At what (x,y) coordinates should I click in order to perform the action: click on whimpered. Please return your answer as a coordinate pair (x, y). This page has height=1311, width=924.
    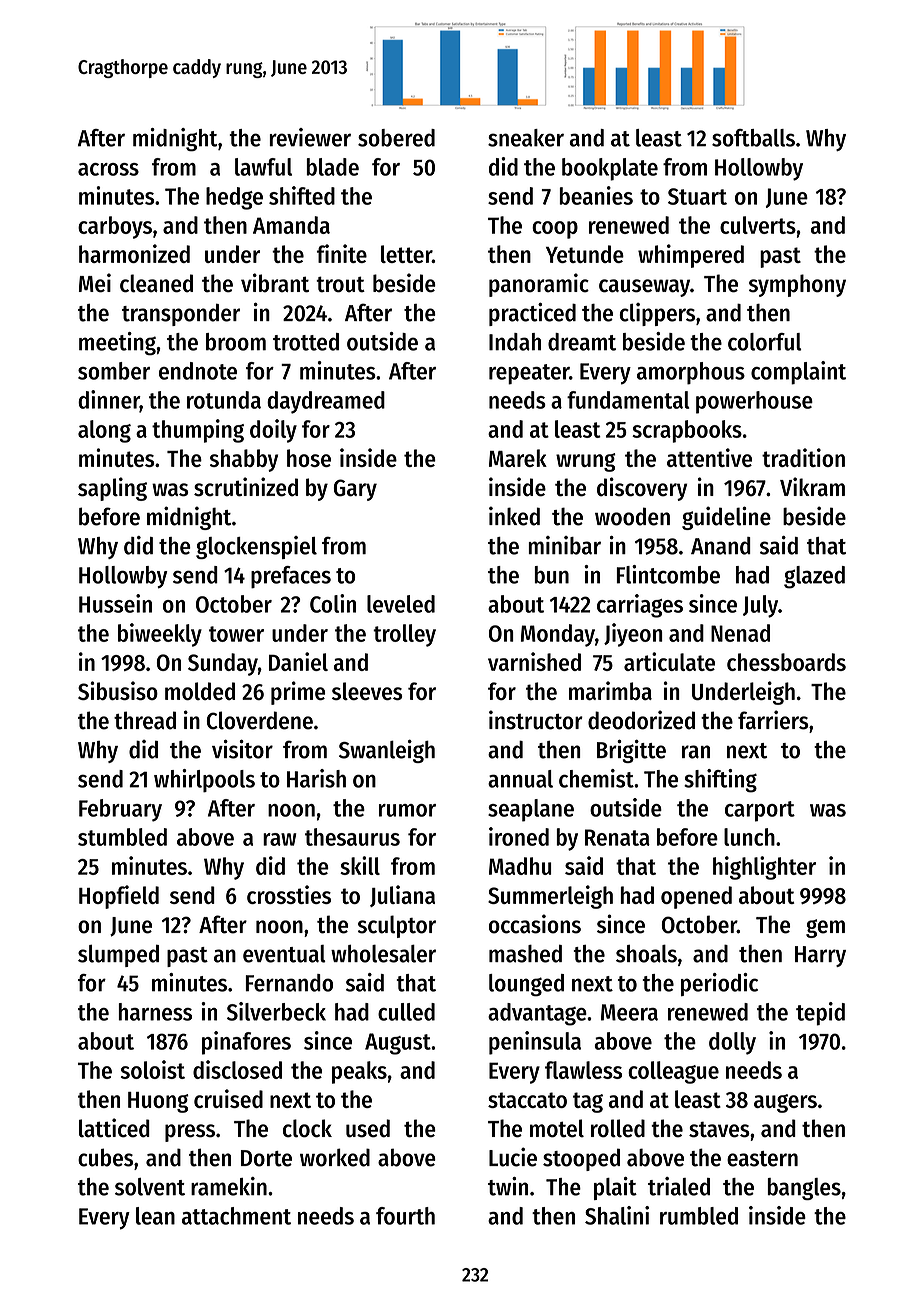
    Looking at the image, I should click on (691, 256).
